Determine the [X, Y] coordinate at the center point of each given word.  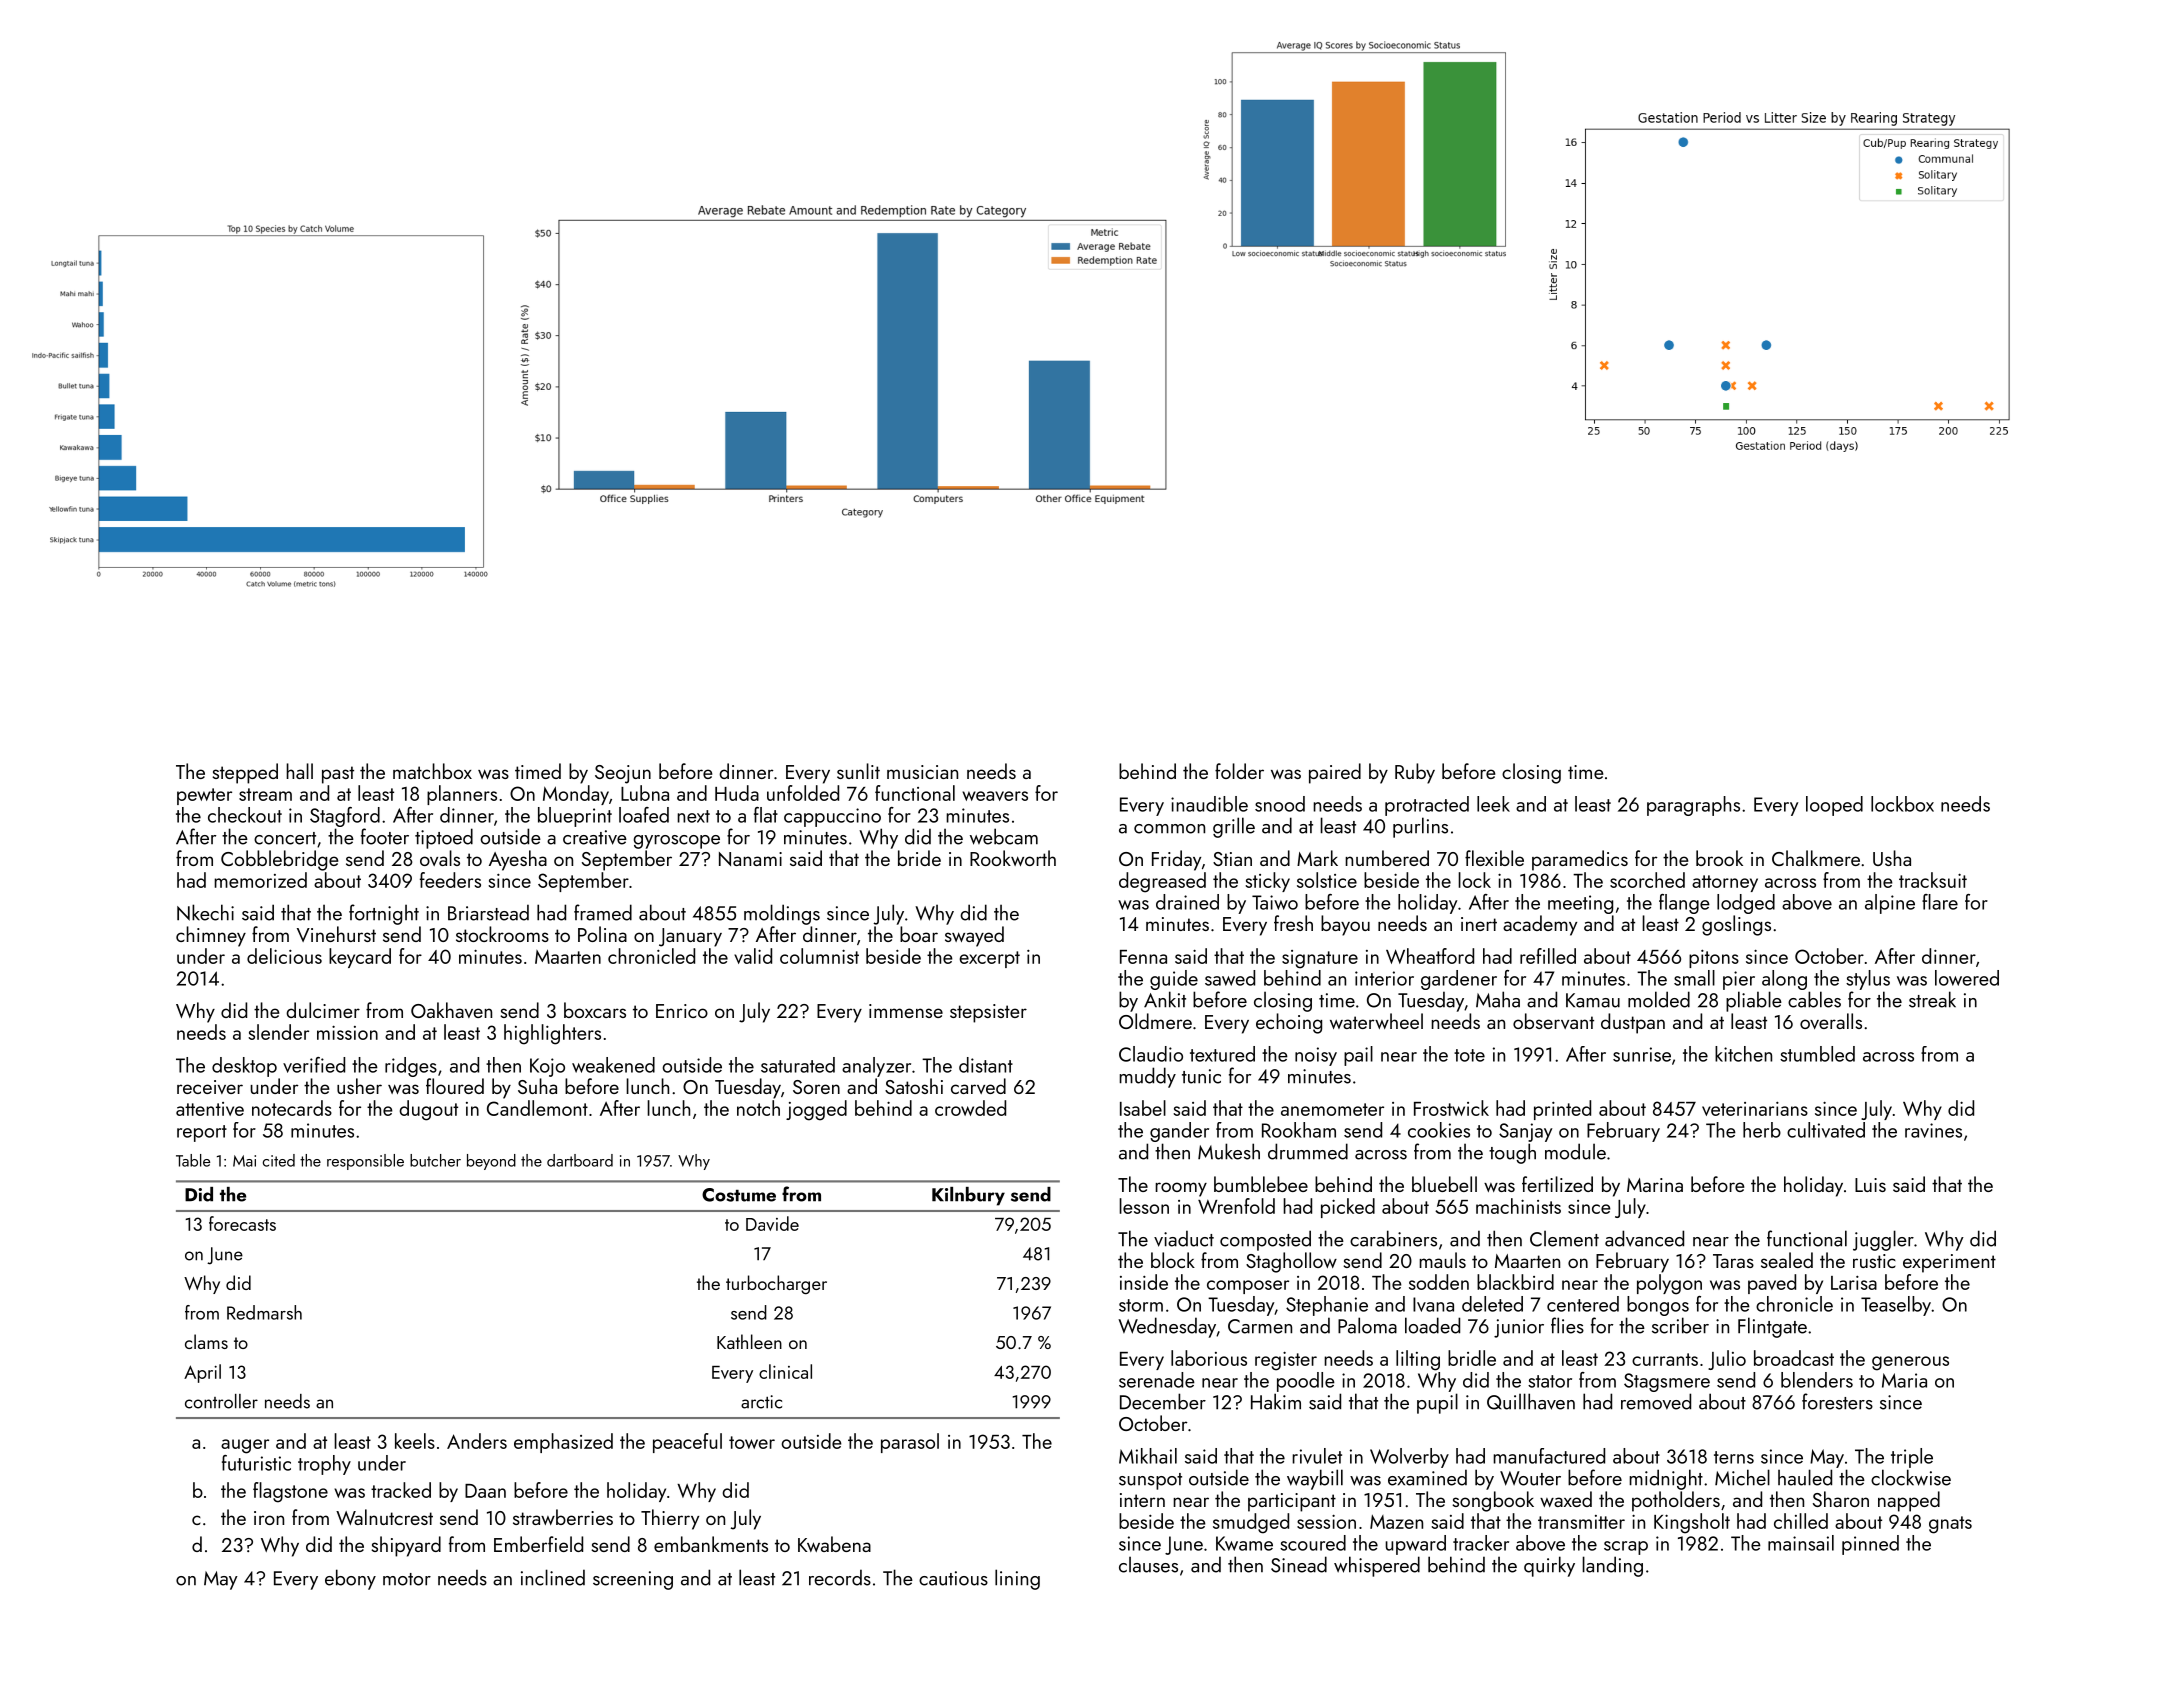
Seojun [623, 774]
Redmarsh [264, 1312]
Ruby [1415, 773]
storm [1141, 1305]
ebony [350, 1579]
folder [1239, 771]
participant [1292, 1502]
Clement [1564, 1238]
